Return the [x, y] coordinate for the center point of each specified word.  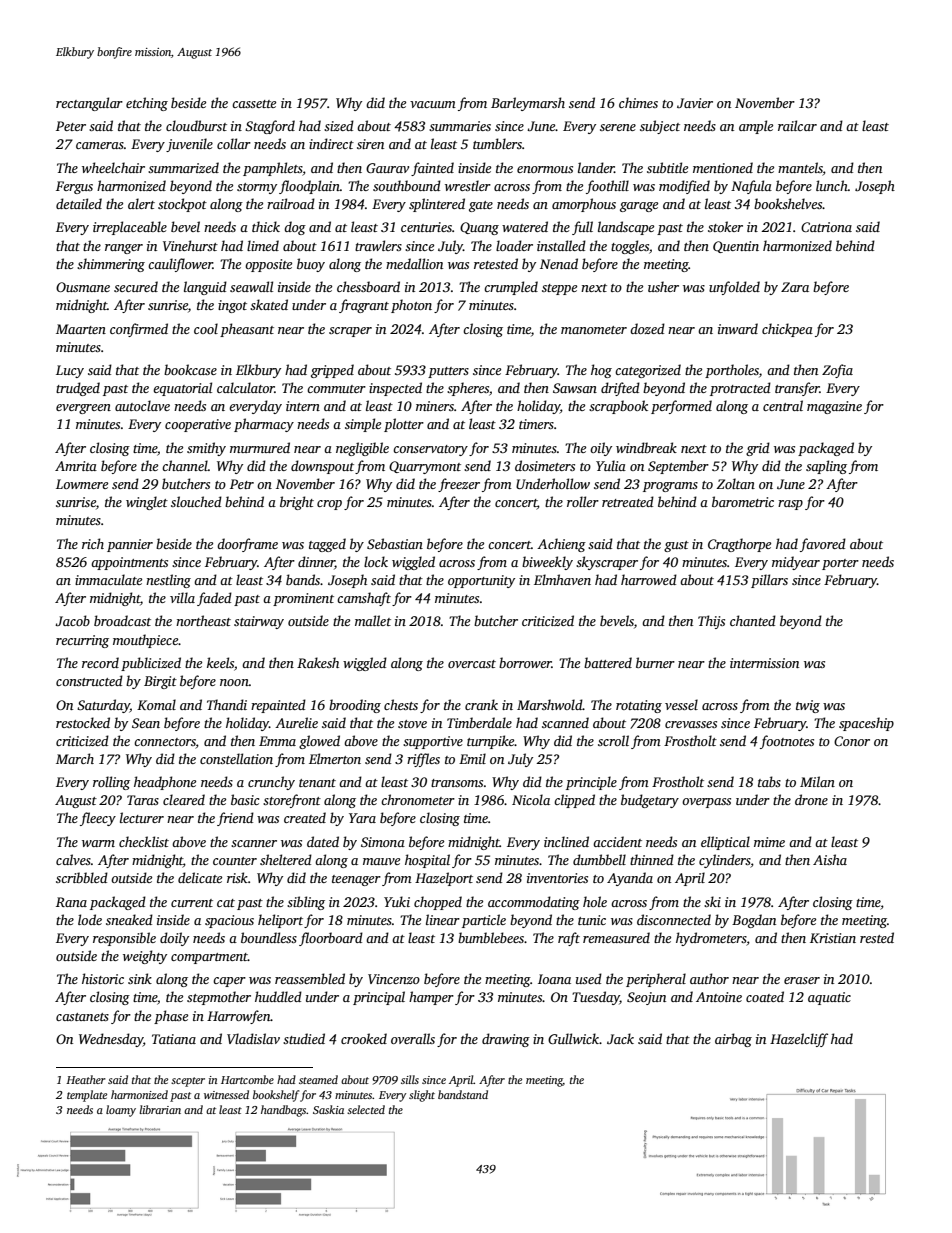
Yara [362, 818]
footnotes [787, 742]
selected [366, 1109]
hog [601, 371]
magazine [834, 407]
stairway [259, 622]
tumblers [497, 143]
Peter [71, 126]
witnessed [226, 1094]
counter [235, 861]
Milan [817, 781]
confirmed [139, 330]
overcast [472, 664]
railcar [797, 125]
